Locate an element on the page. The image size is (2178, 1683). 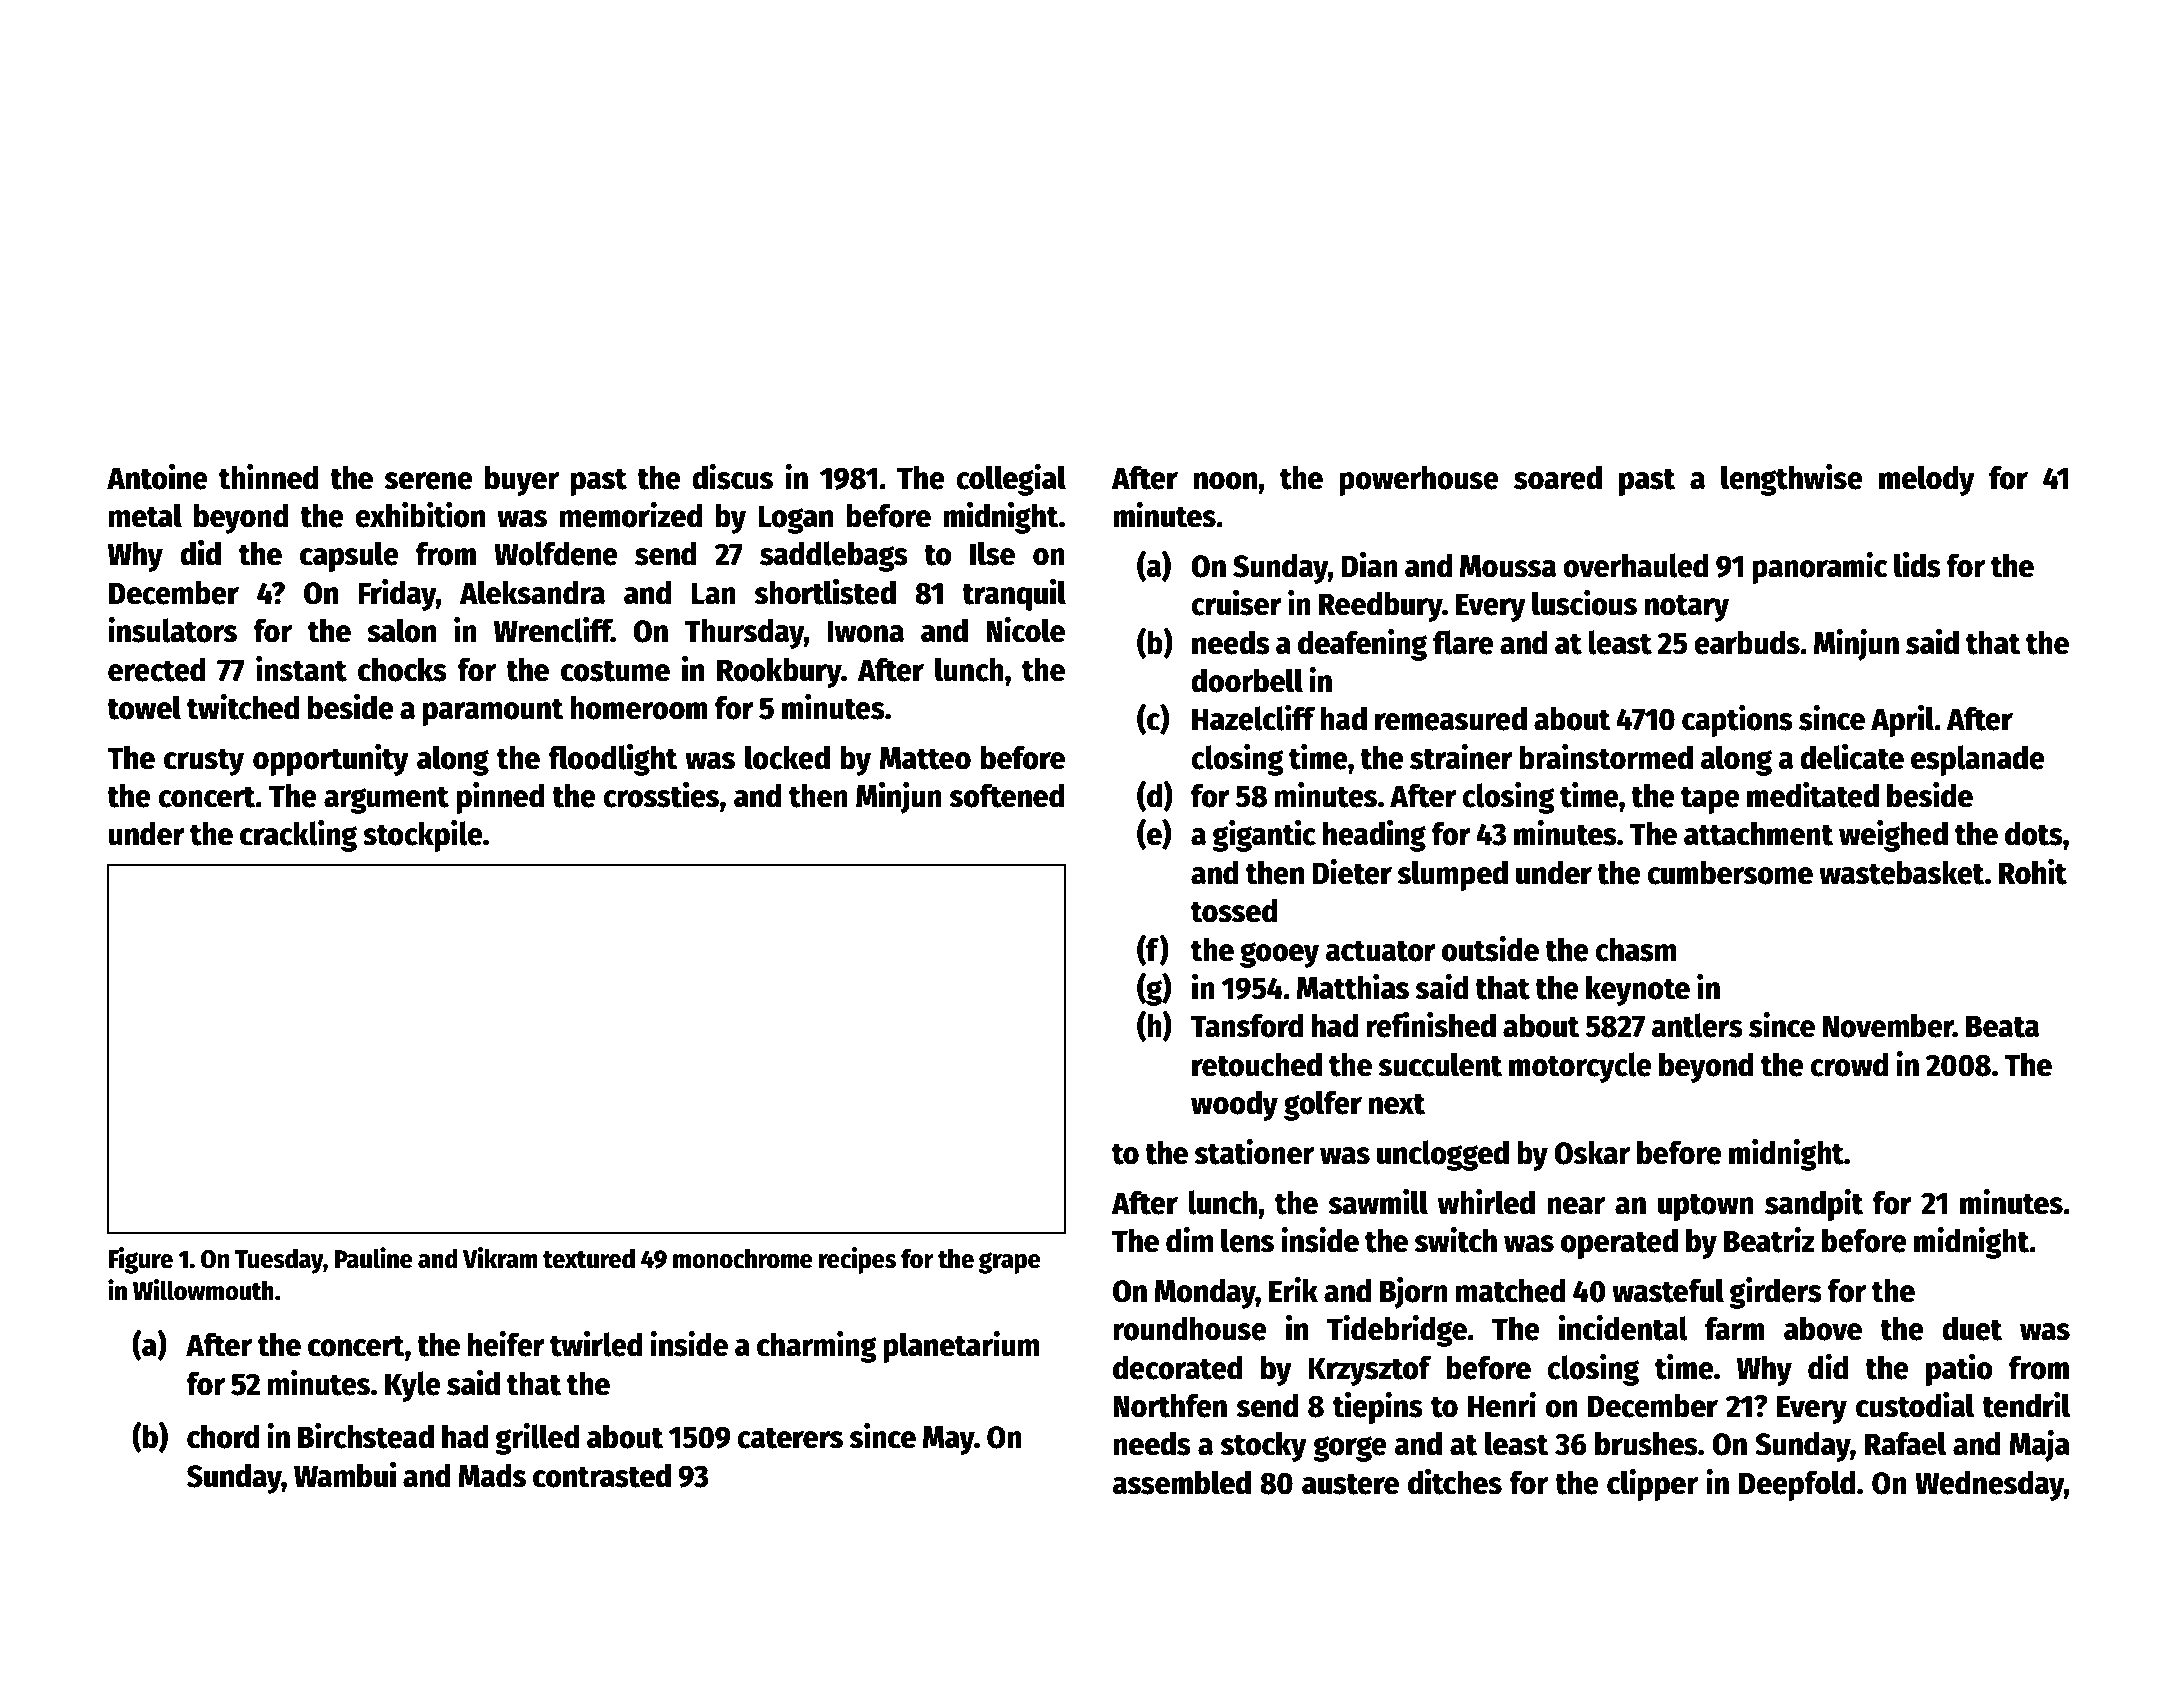
Iwona is located at coordinates (865, 631).
